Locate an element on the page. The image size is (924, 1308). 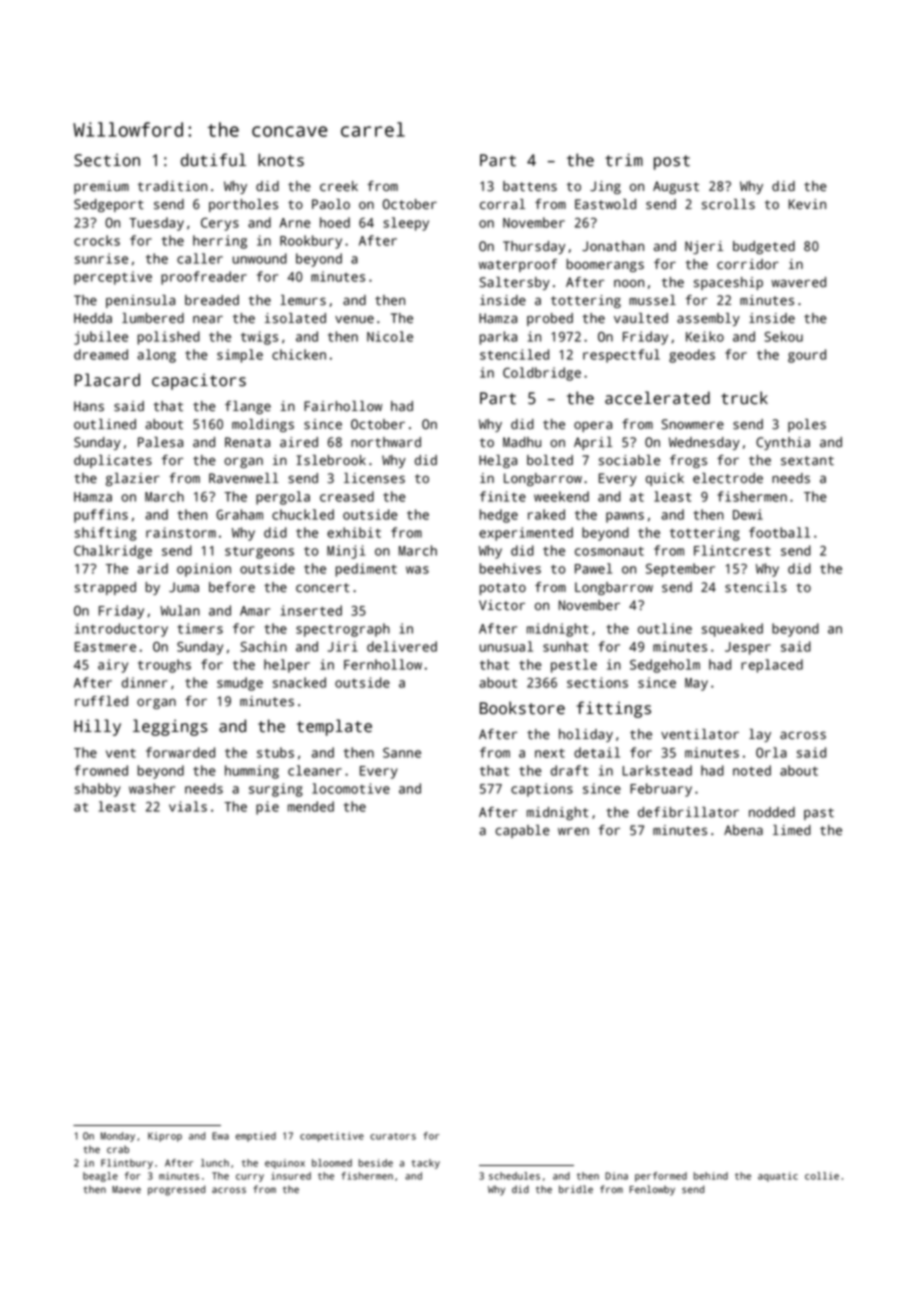
sleepy is located at coordinates (406, 224).
